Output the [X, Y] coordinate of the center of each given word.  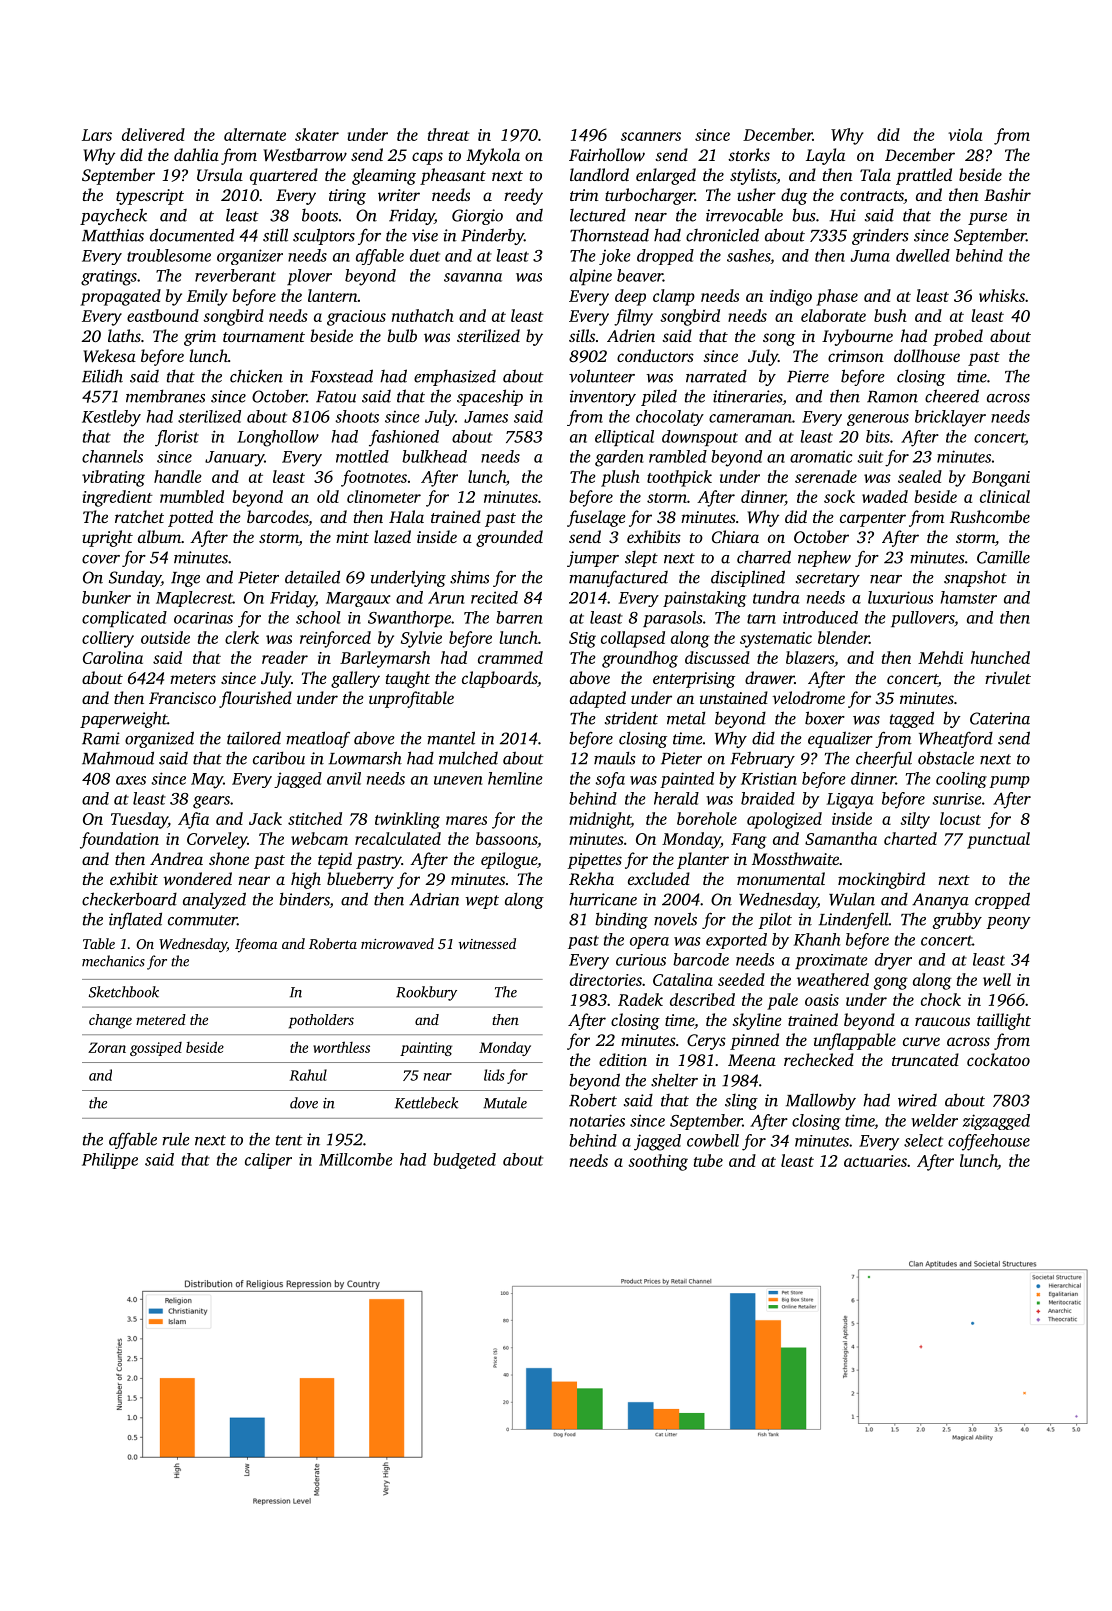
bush [890, 315]
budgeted [464, 1161]
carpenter [873, 520]
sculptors [324, 236]
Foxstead [341, 376]
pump [1009, 782]
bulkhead [434, 456]
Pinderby [492, 237]
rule [176, 1139]
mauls [614, 758]
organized [159, 739]
